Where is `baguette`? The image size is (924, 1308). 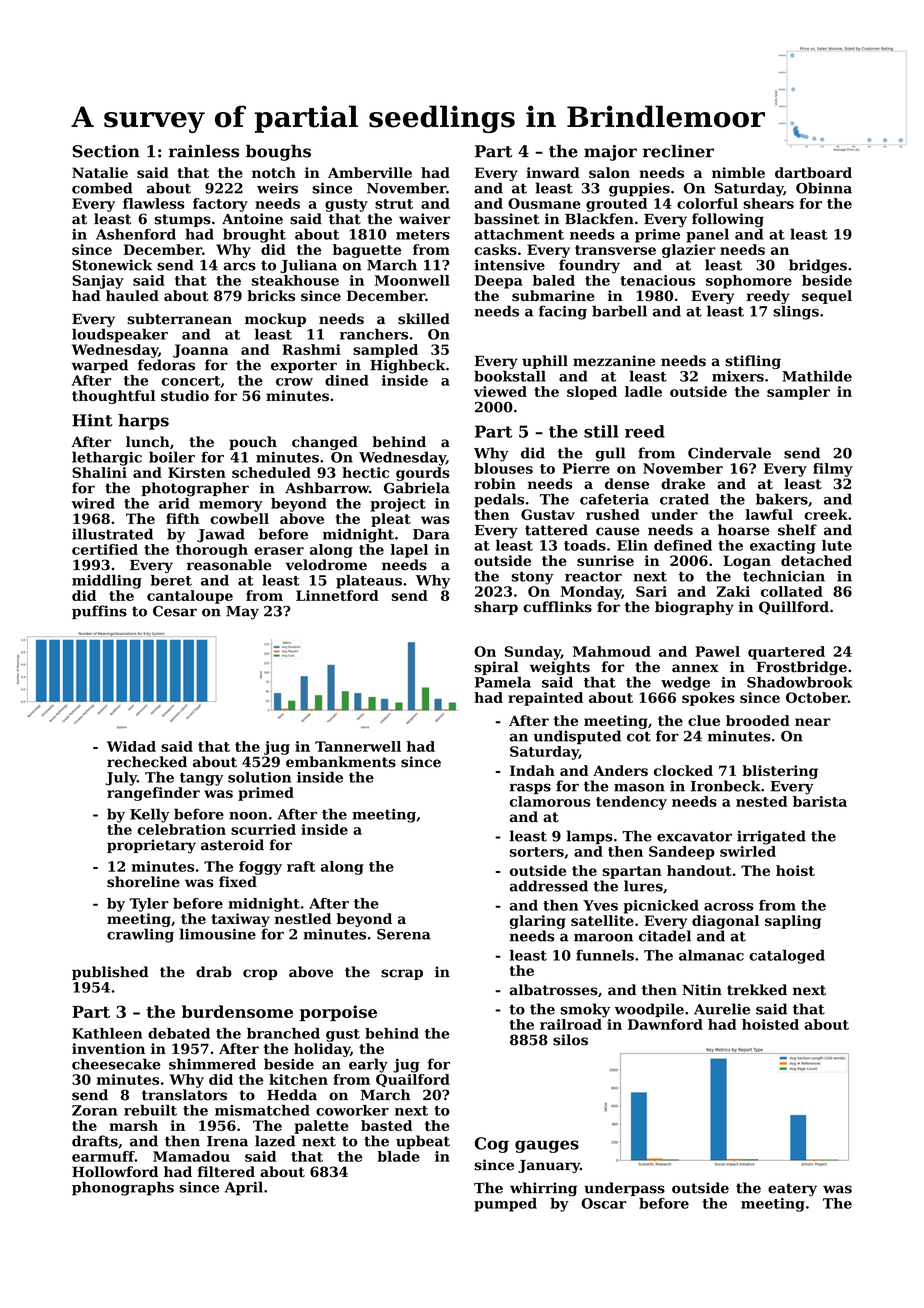
baguette is located at coordinates (367, 251).
